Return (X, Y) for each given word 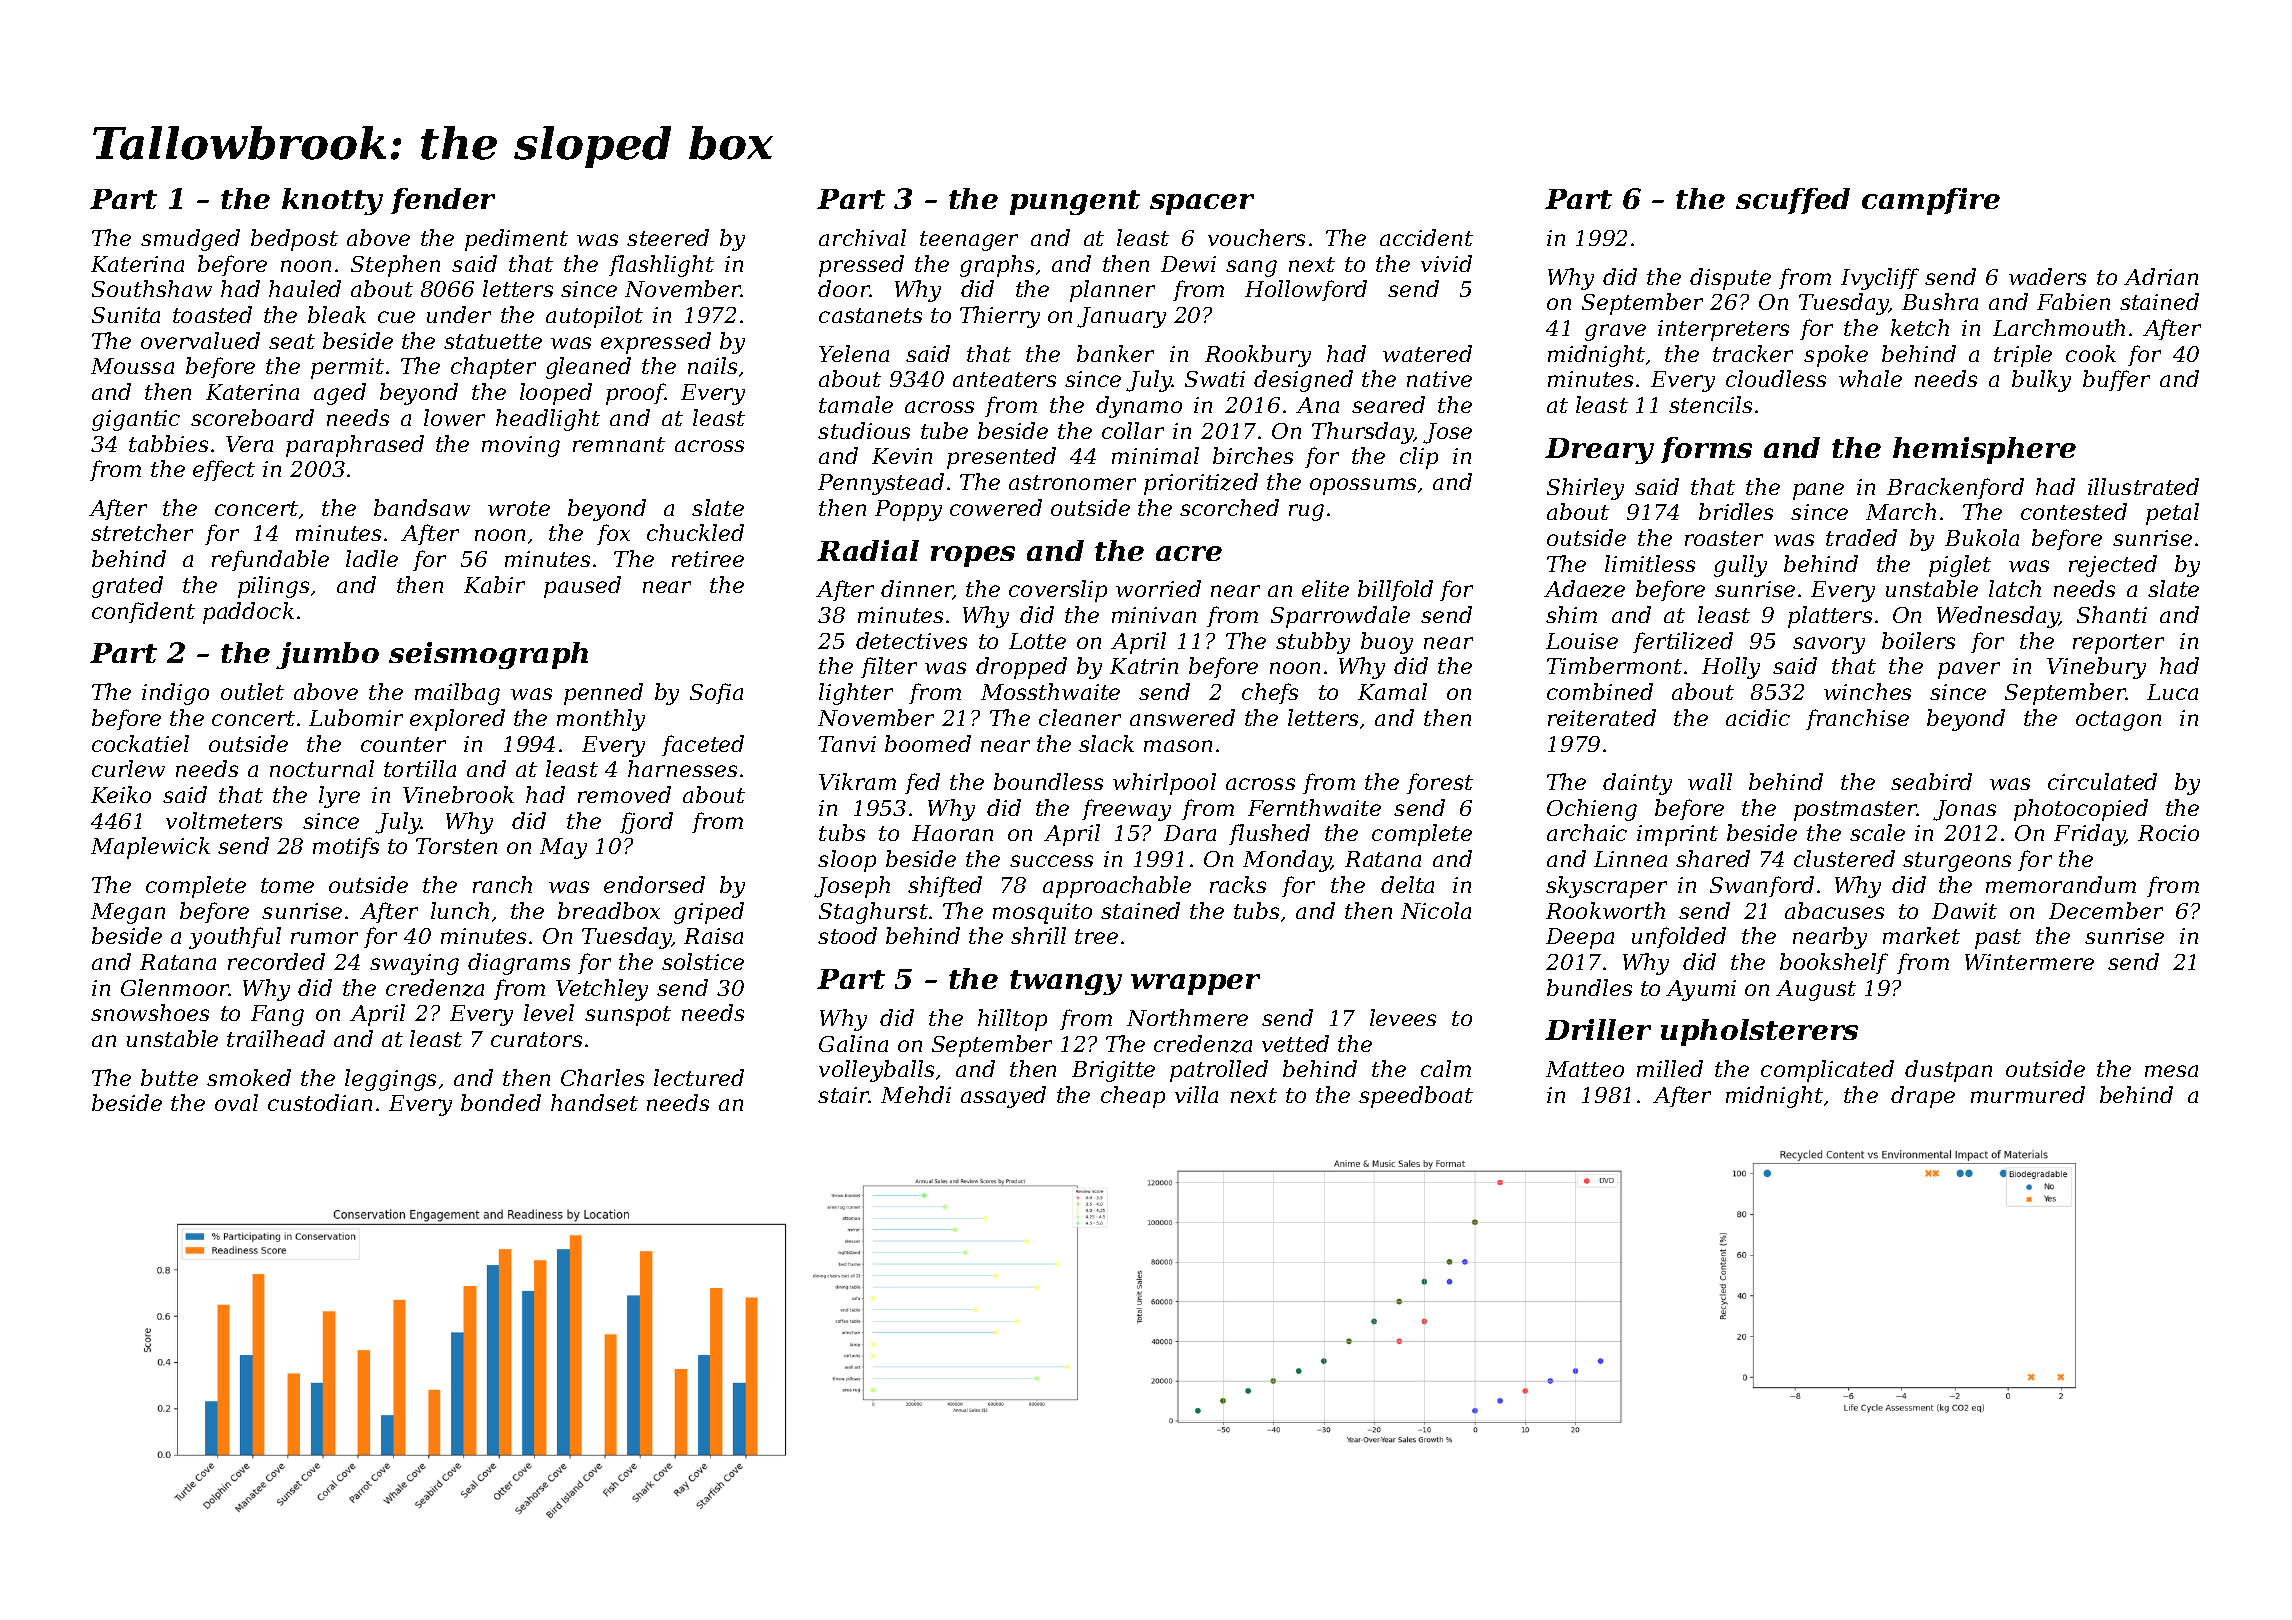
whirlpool (1164, 784)
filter (889, 667)
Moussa (132, 366)
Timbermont (1614, 665)
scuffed (1793, 201)
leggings (390, 1080)
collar (1133, 430)
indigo (175, 694)
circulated (2102, 781)
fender (443, 201)
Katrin (1144, 666)
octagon (2118, 721)
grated (127, 587)
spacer (1202, 204)
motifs (346, 847)
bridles (1736, 511)
